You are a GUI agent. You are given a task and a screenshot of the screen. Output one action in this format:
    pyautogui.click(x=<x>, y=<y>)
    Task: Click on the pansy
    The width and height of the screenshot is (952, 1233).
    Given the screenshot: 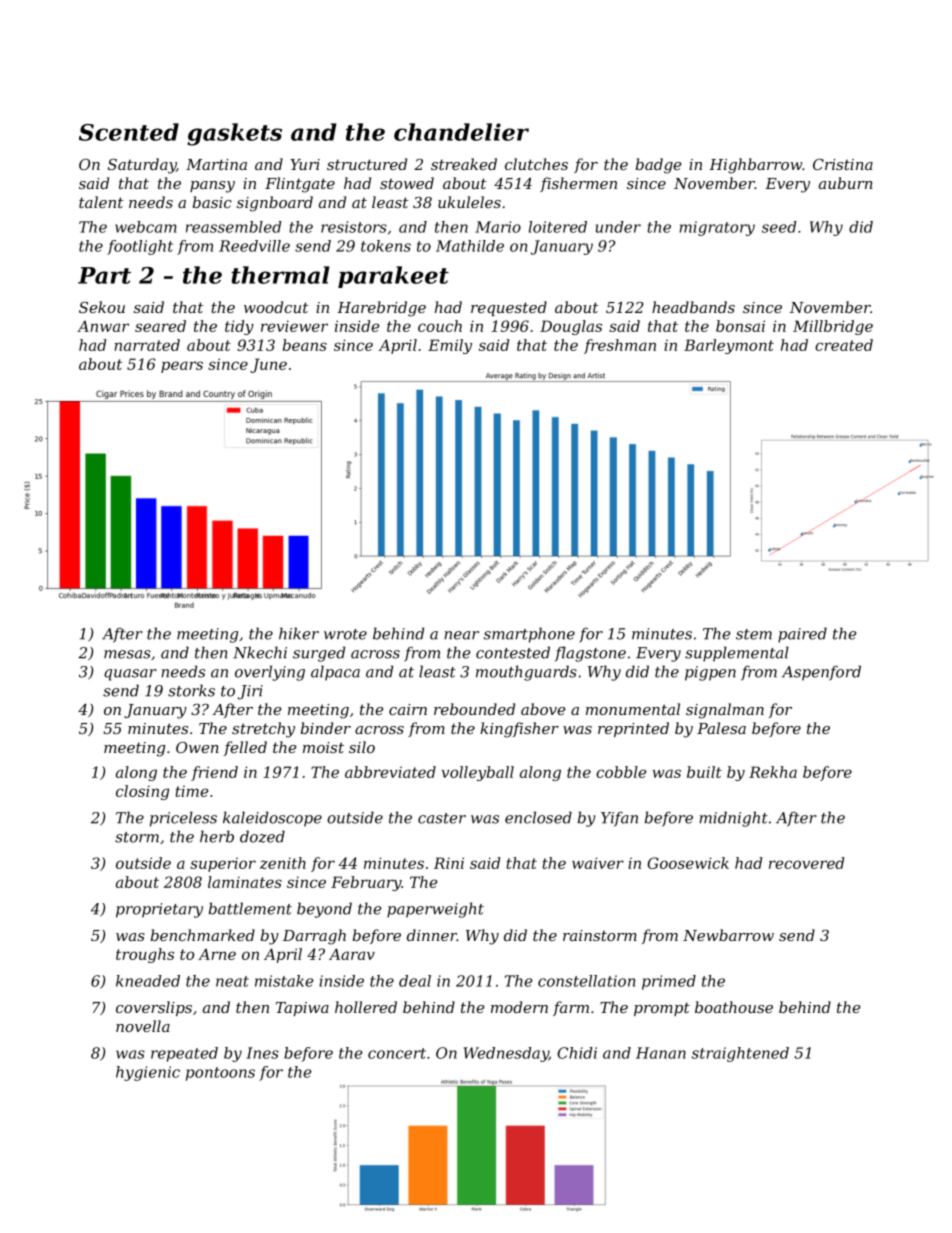 What is the action you would take?
    pyautogui.click(x=212, y=187)
